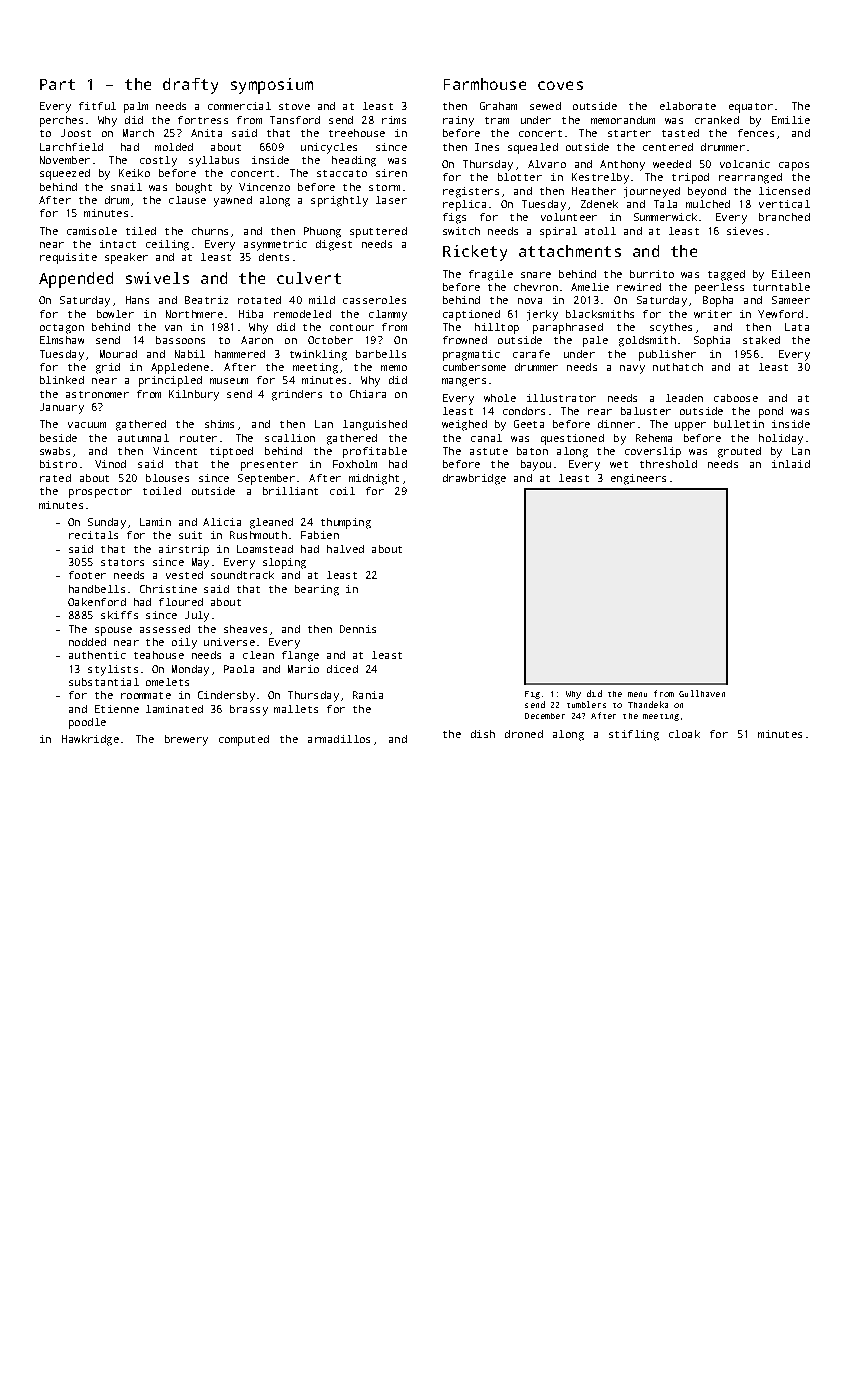 This screenshot has height=1400, width=849. I want to click on assessed, so click(165, 629).
